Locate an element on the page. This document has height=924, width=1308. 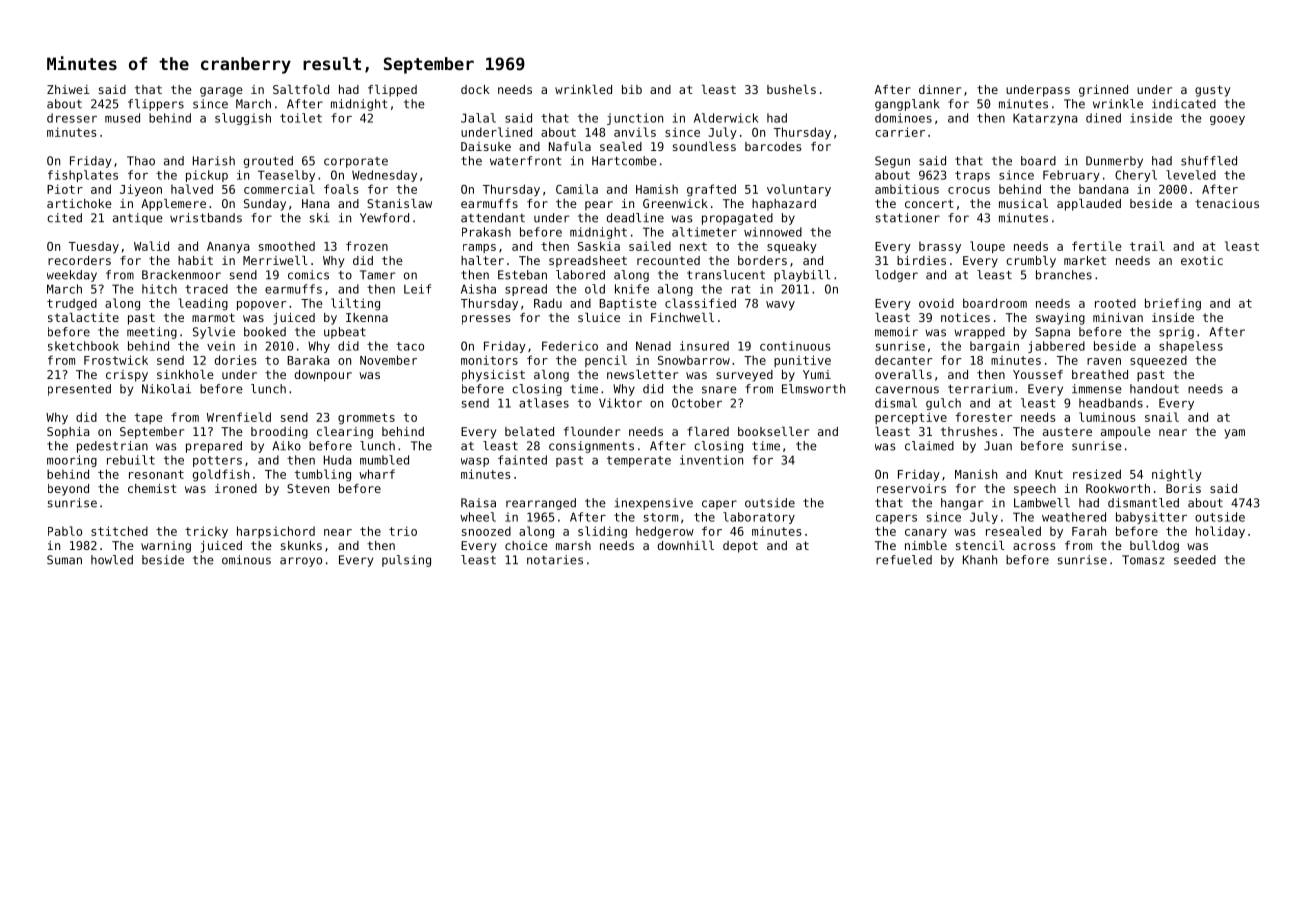
Hana is located at coordinates (316, 203).
